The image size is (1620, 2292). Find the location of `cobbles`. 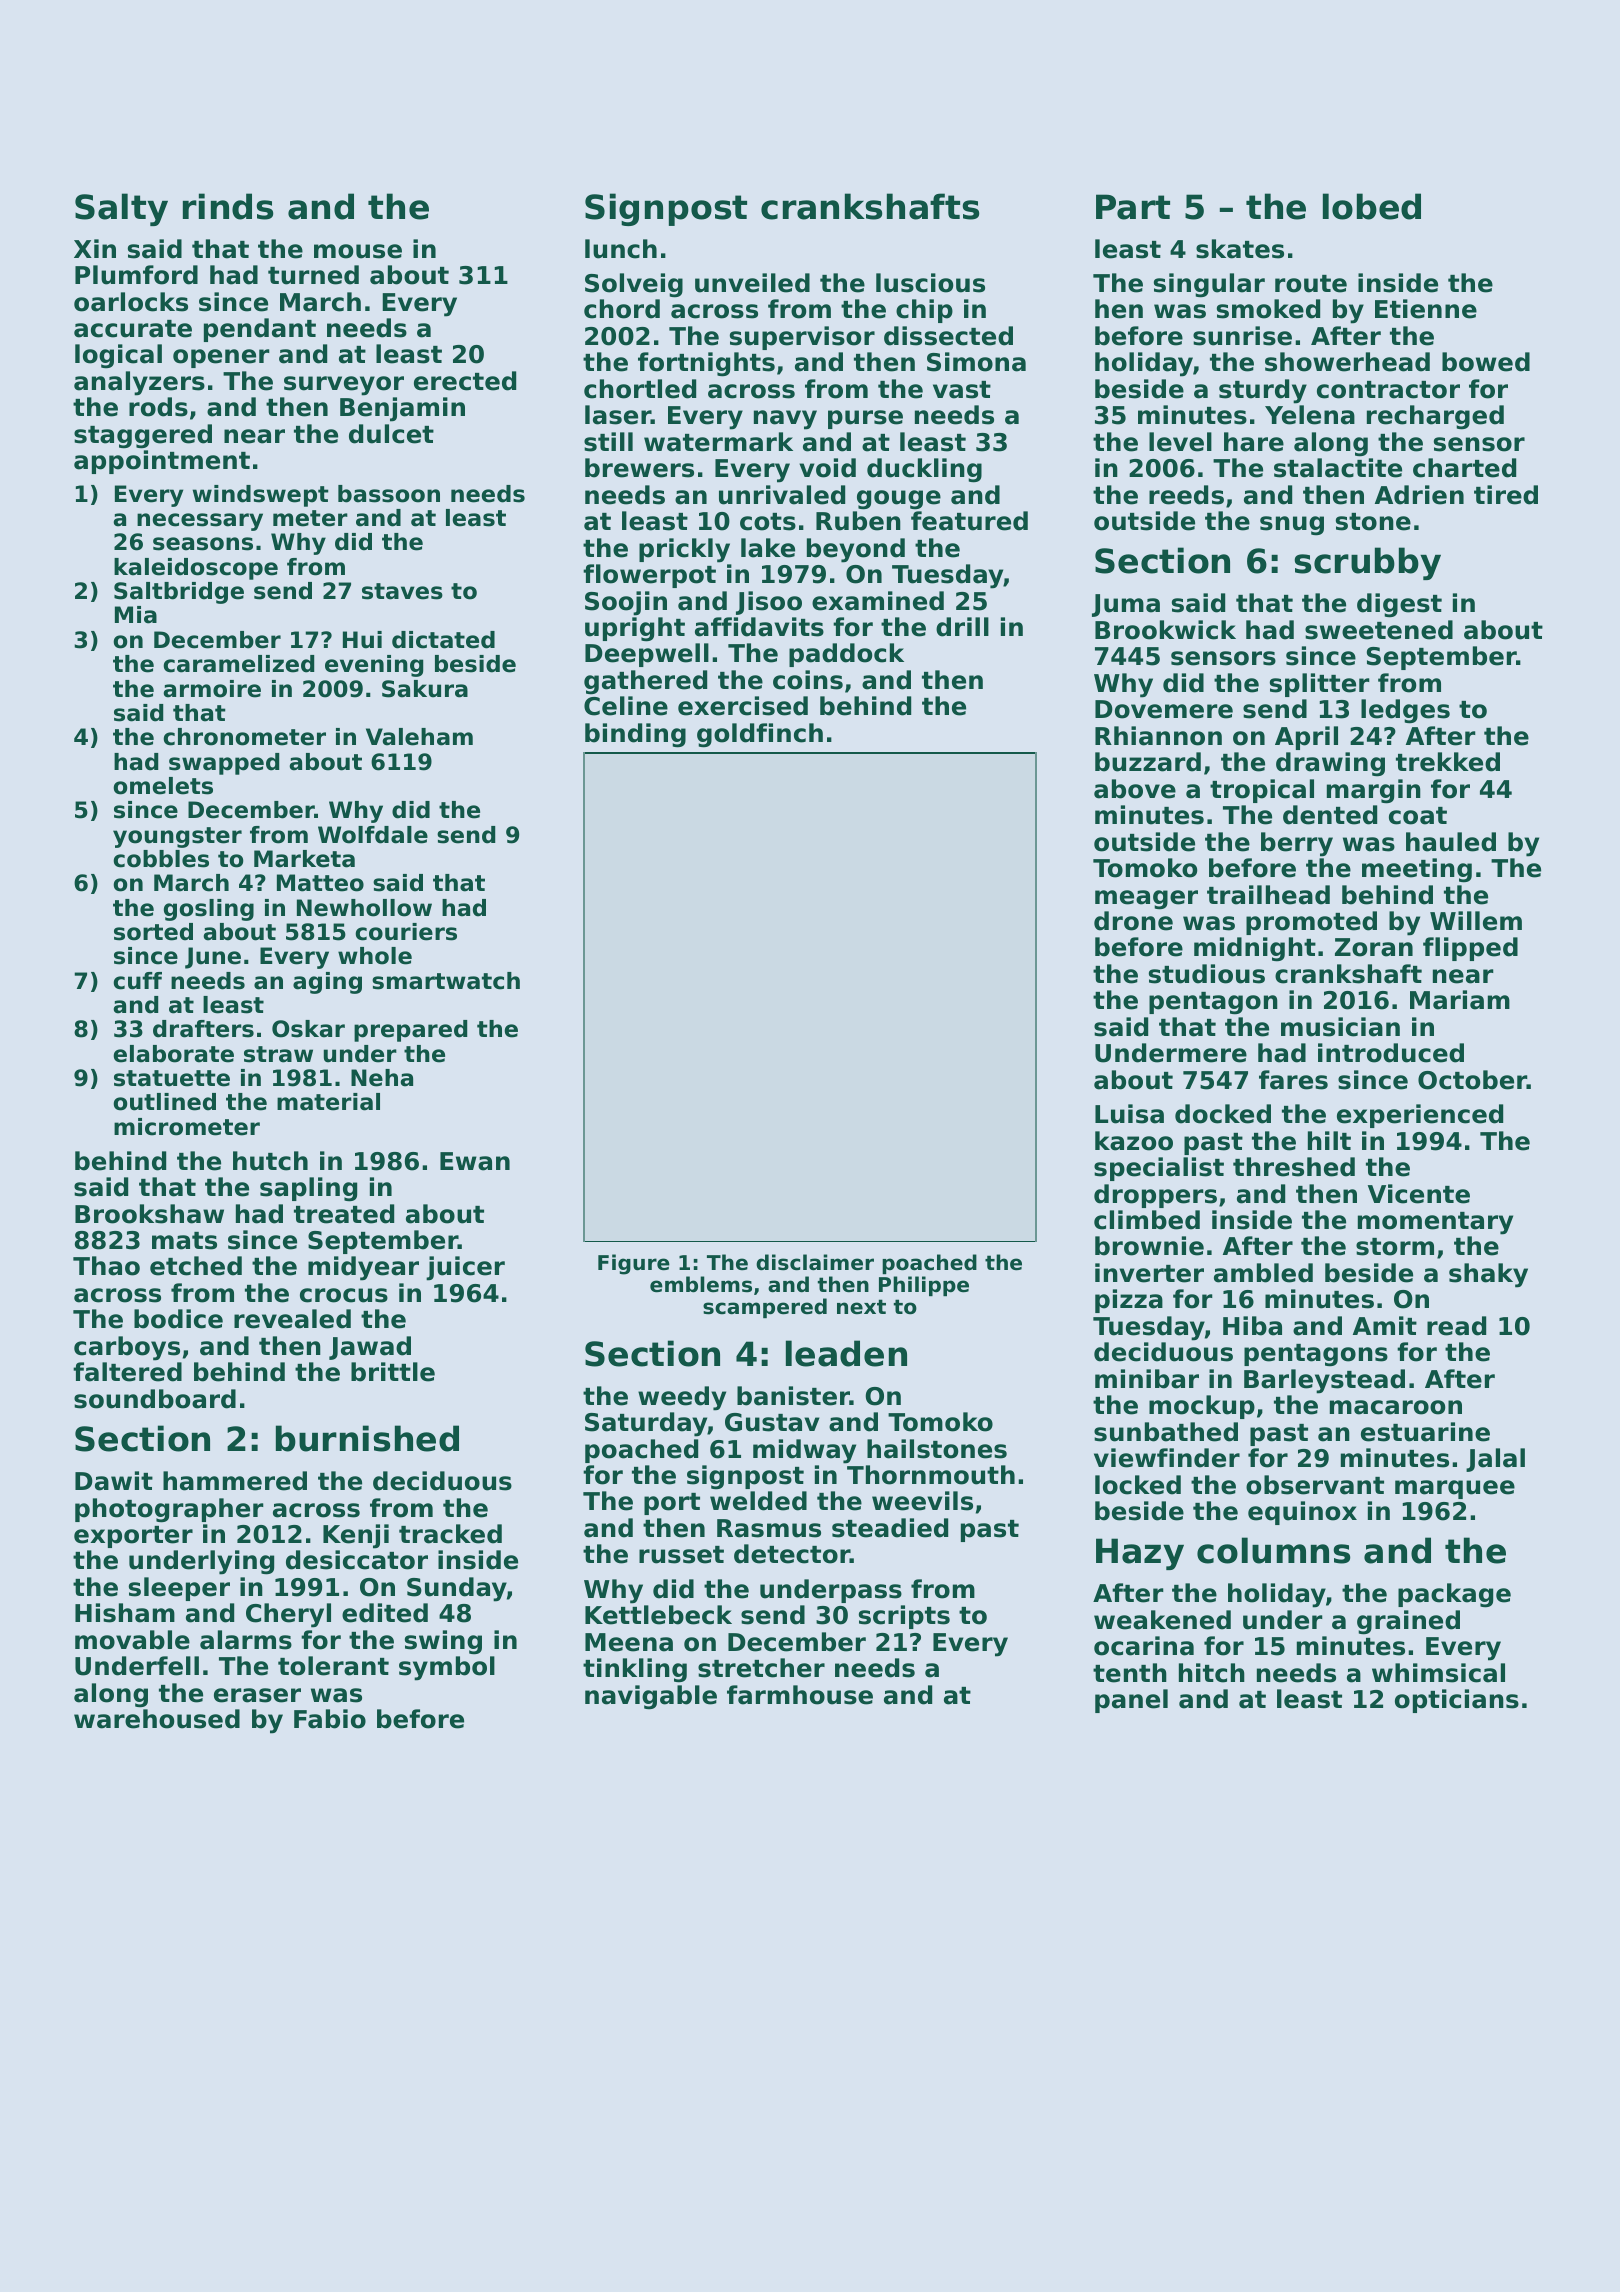

cobbles is located at coordinates (161, 859).
